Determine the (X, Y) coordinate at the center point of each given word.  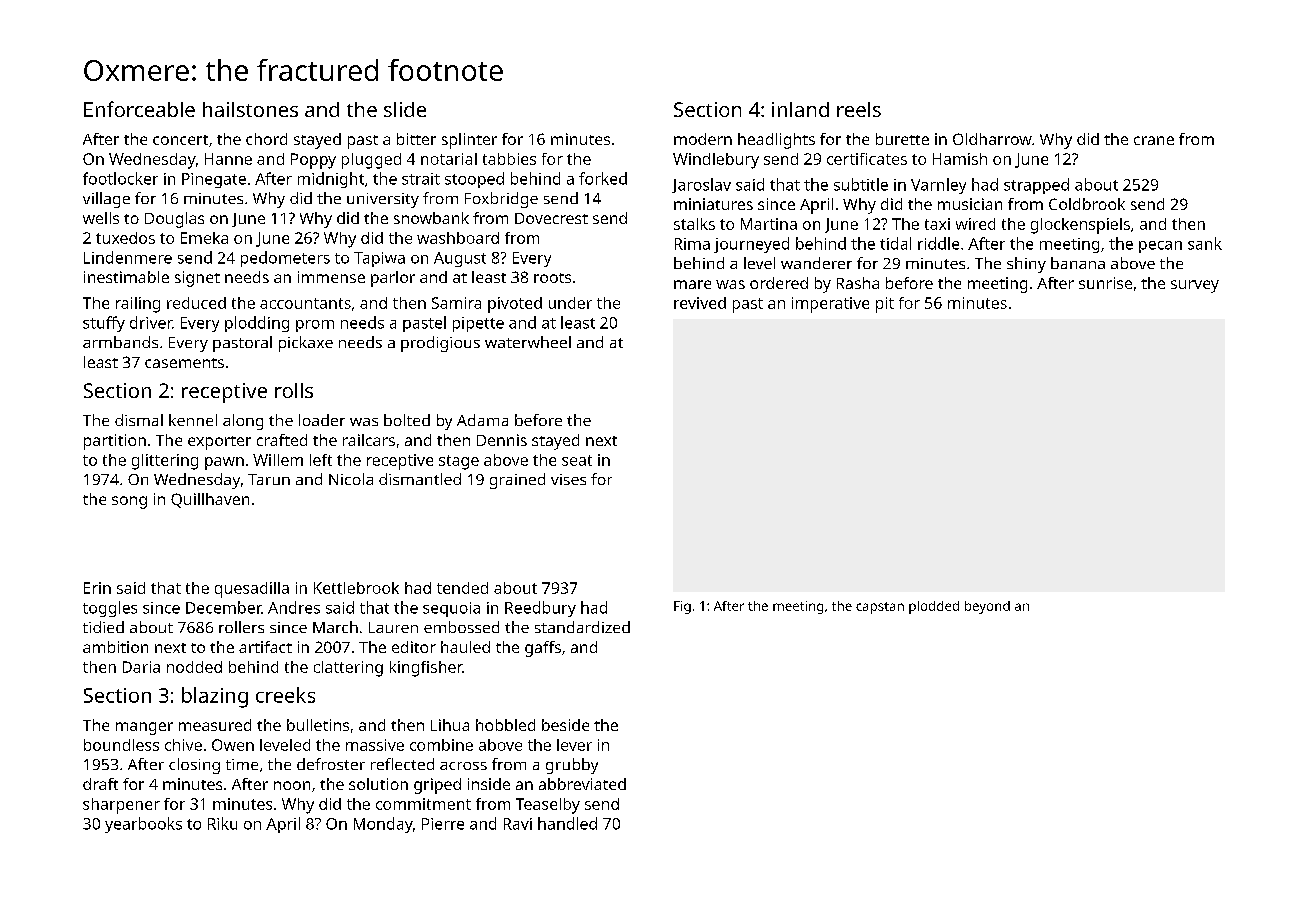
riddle (938, 243)
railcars (369, 440)
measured (215, 725)
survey (1195, 286)
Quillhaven (210, 500)
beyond (987, 607)
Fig (682, 607)
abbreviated (582, 784)
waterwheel (528, 342)
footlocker (120, 178)
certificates (867, 159)
